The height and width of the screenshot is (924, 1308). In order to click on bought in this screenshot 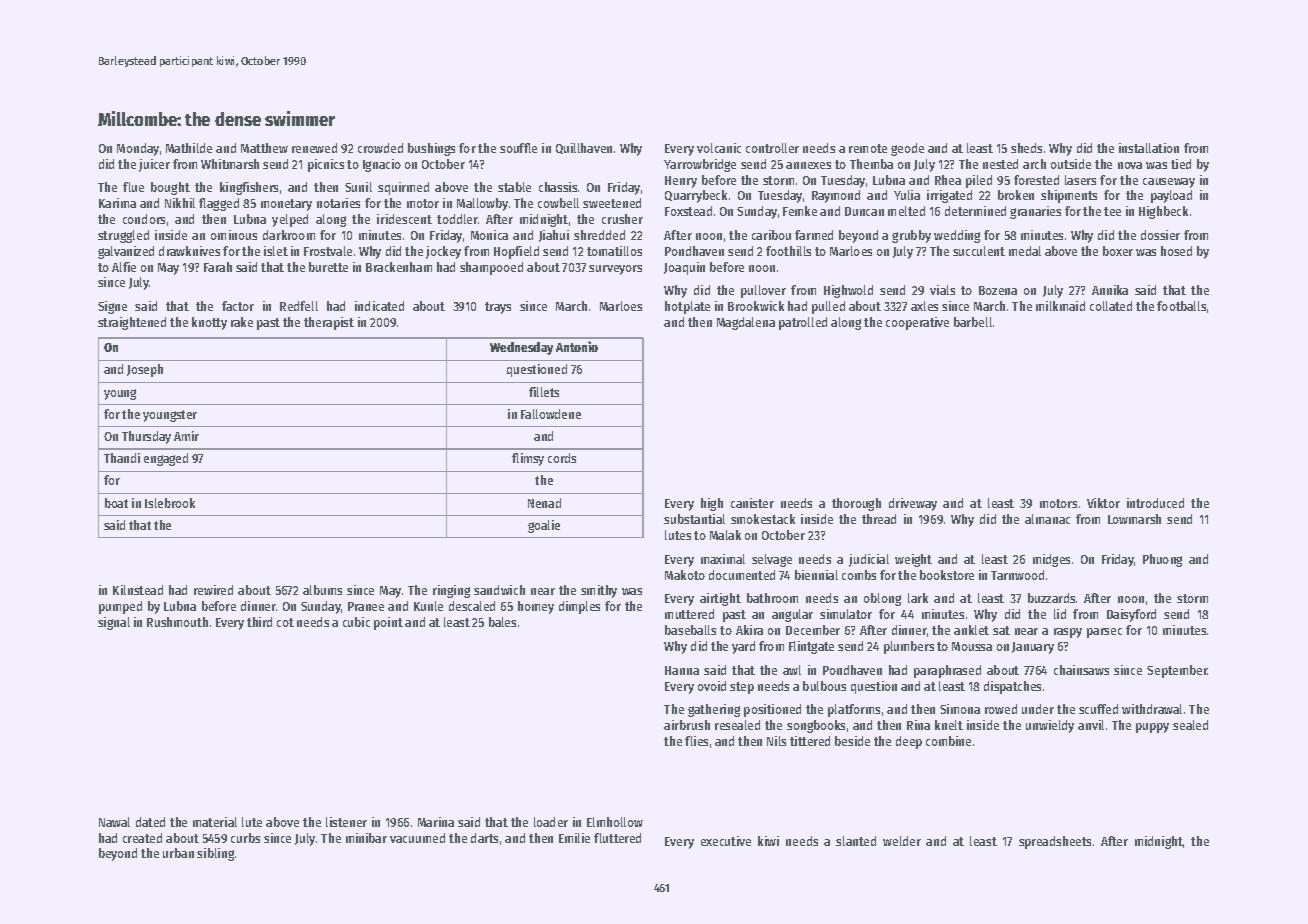, I will do `click(170, 188)`.
